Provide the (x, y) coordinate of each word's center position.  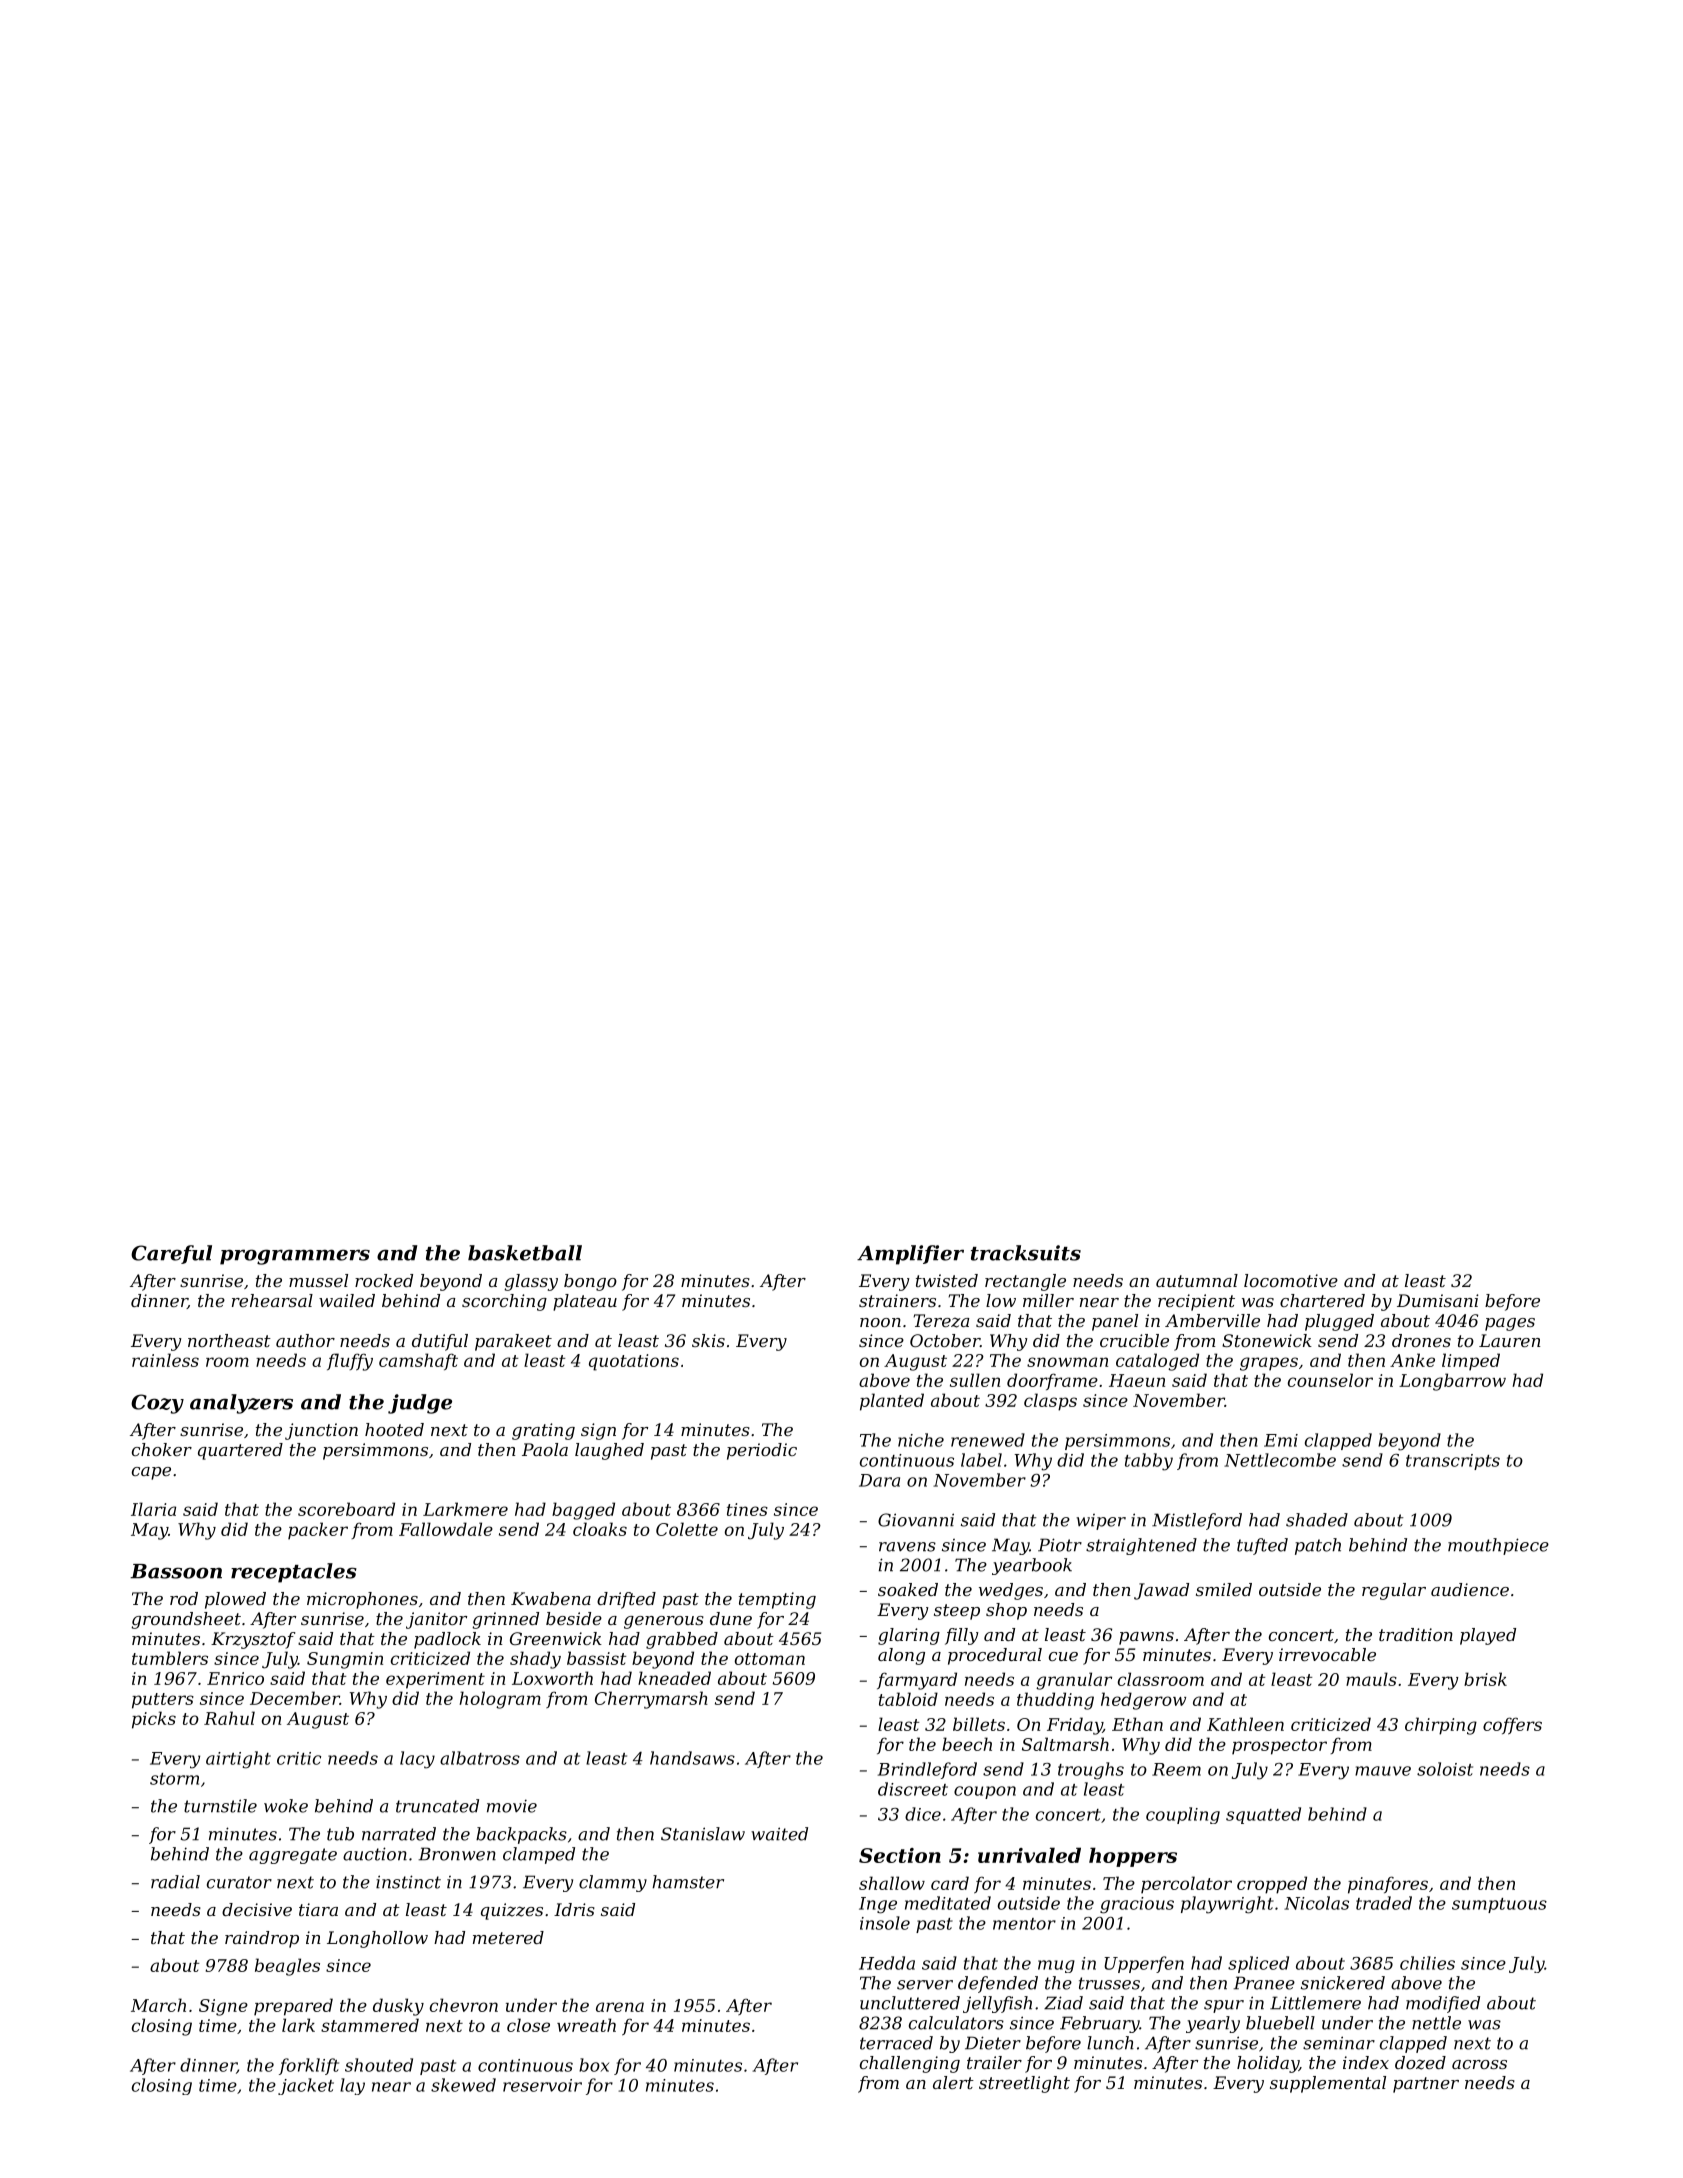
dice (923, 1814)
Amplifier (910, 1255)
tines (747, 1509)
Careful (171, 1254)
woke (286, 1806)
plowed (235, 1600)
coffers (1512, 1726)
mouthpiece (1498, 1546)
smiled (1224, 1589)
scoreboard (346, 1509)
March (158, 2005)
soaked (908, 1589)
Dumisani (1438, 1300)
